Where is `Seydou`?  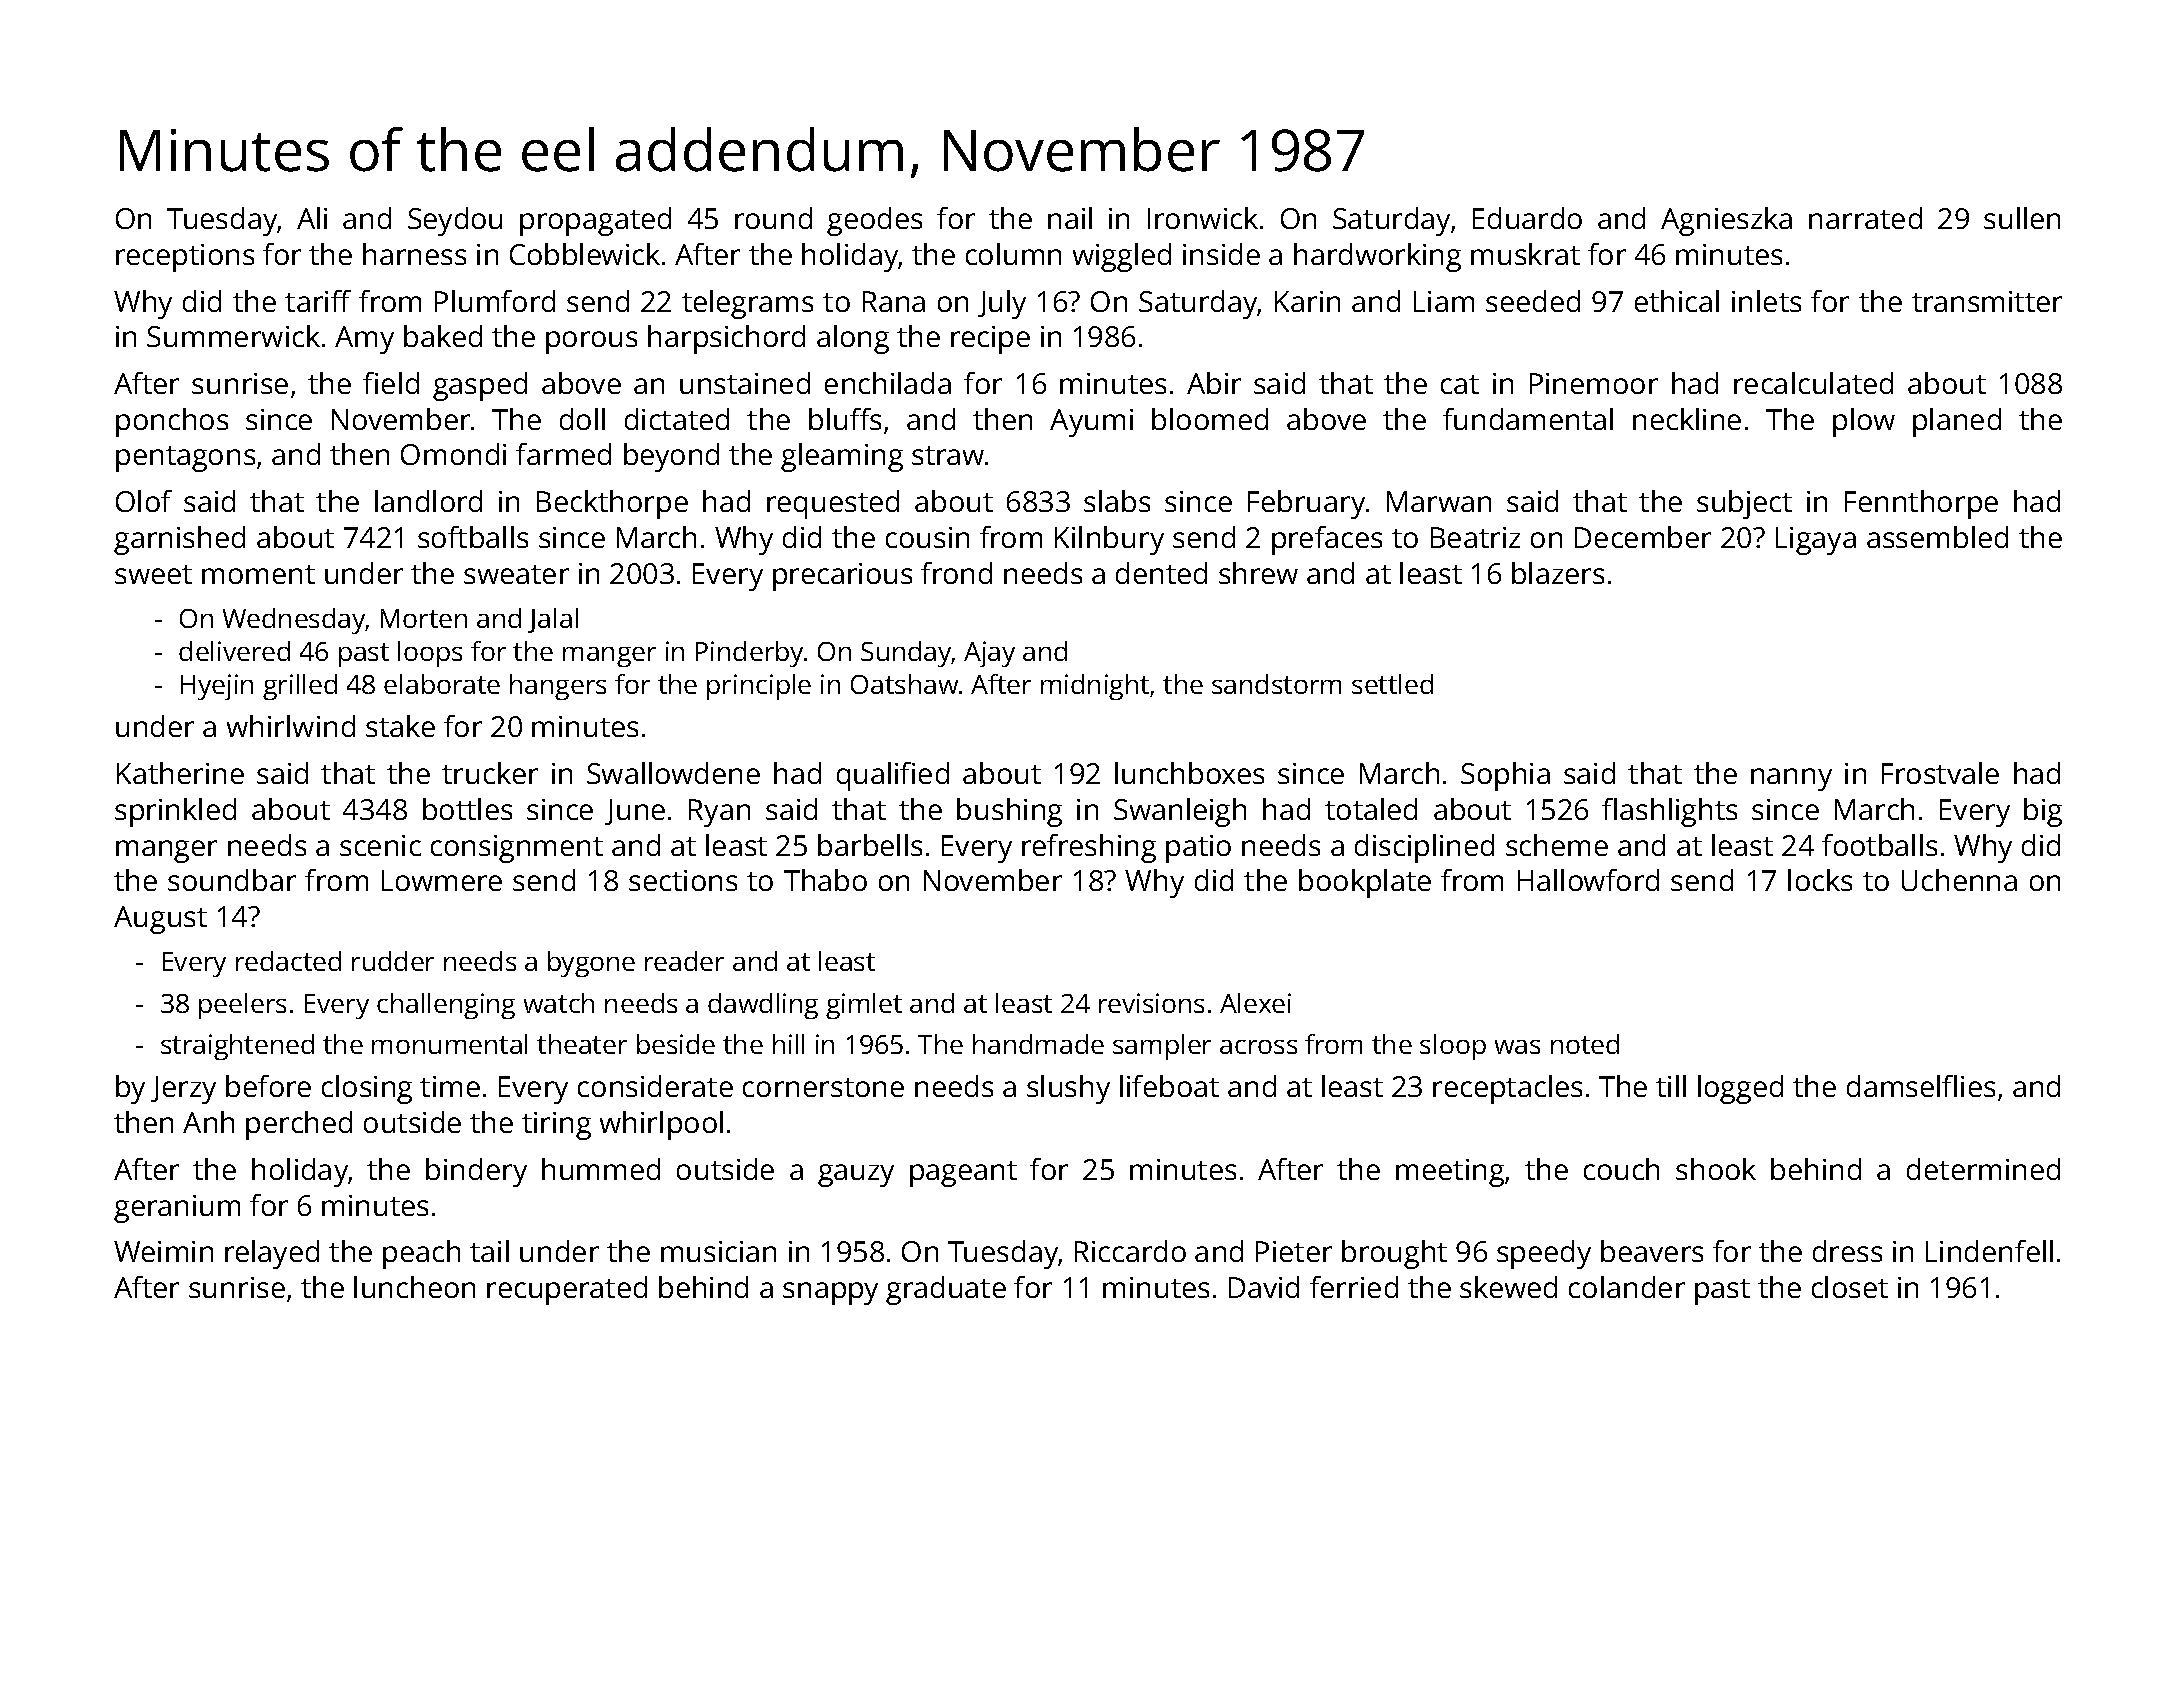
Seydou is located at coordinates (455, 221).
